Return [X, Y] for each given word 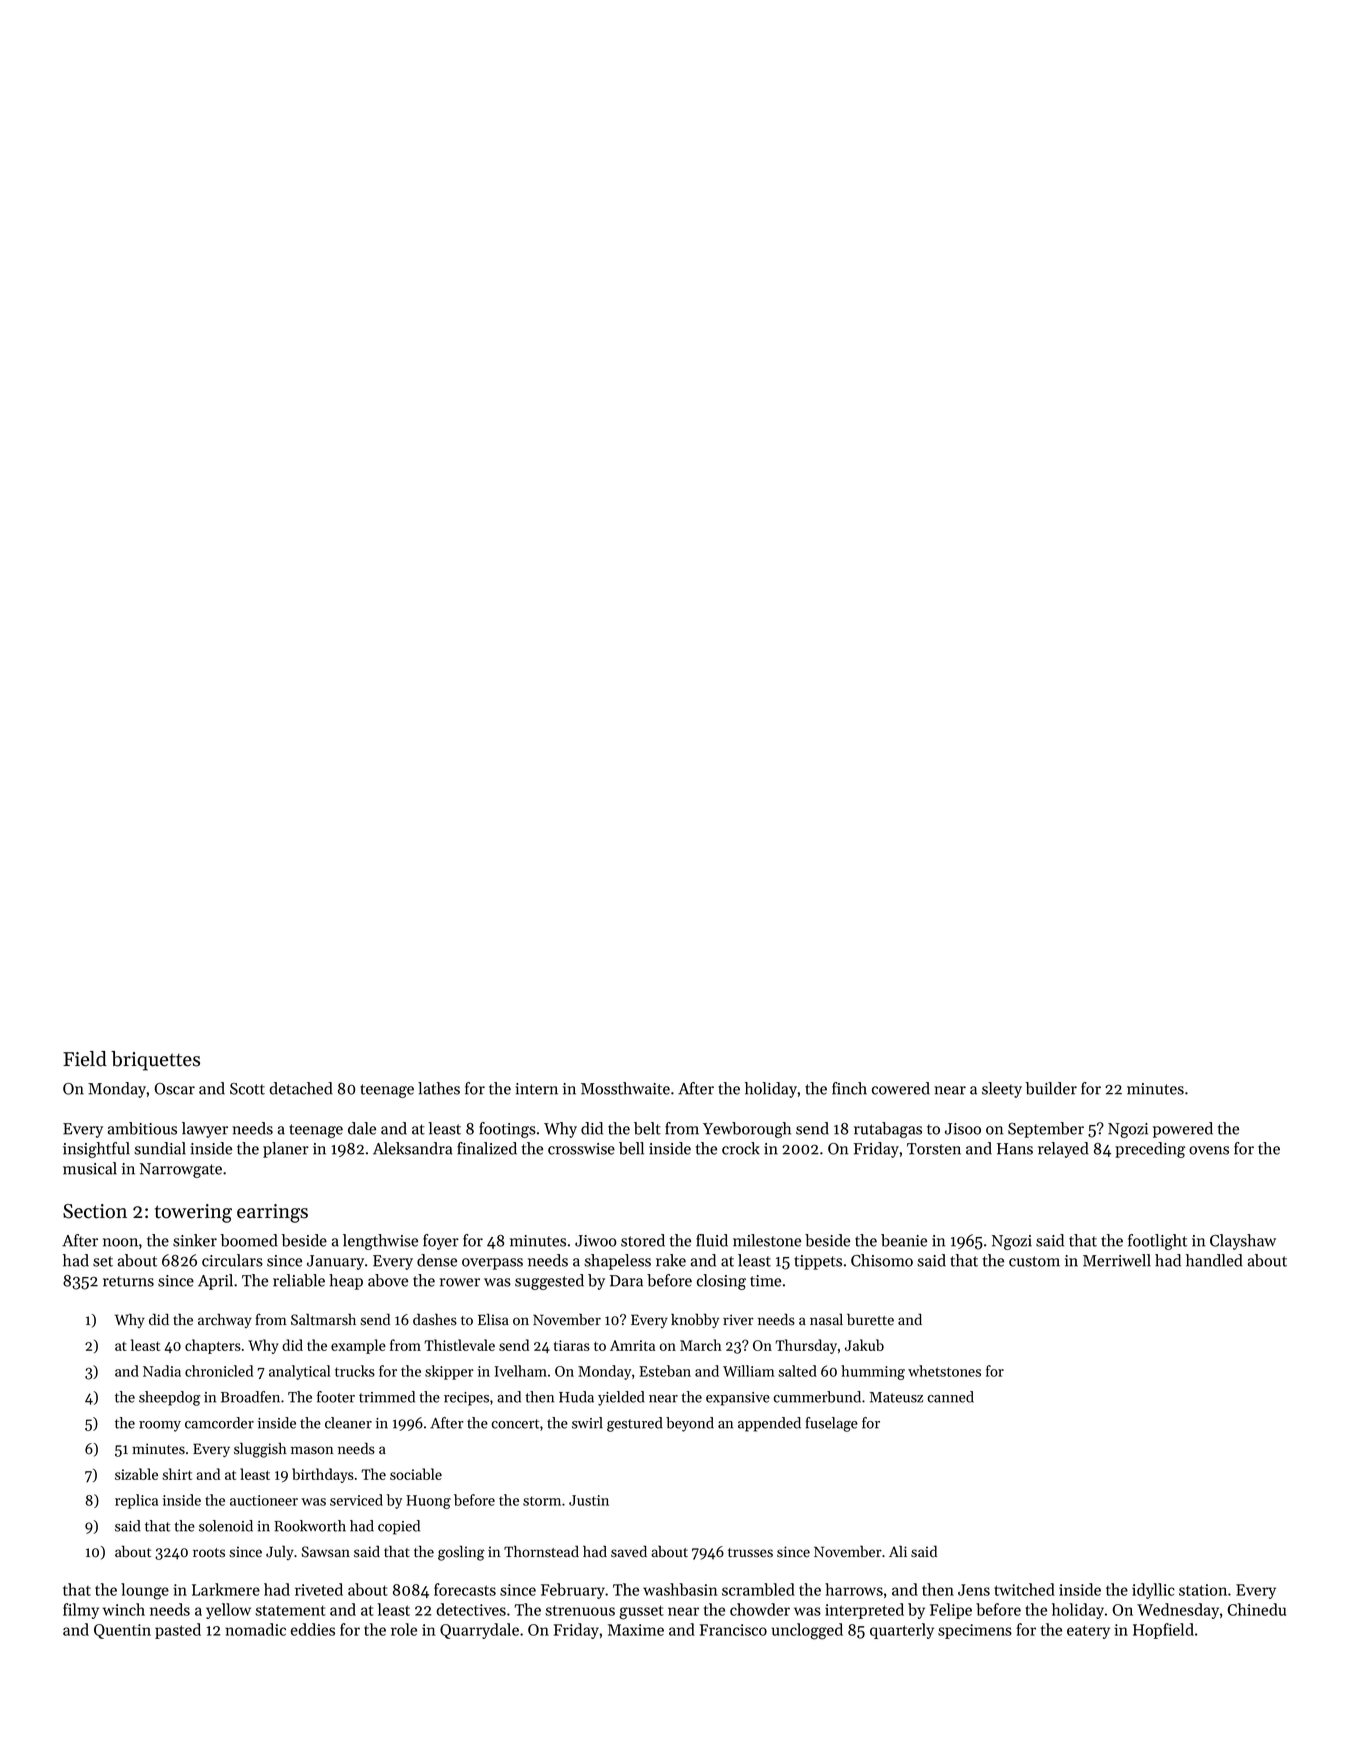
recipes [466, 1399]
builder [1051, 1088]
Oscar [174, 1089]
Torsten [934, 1149]
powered [1183, 1130]
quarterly [902, 1631]
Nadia [162, 1371]
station [1203, 1590]
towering [193, 1213]
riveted [319, 1589]
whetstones [944, 1371]
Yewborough [747, 1130]
